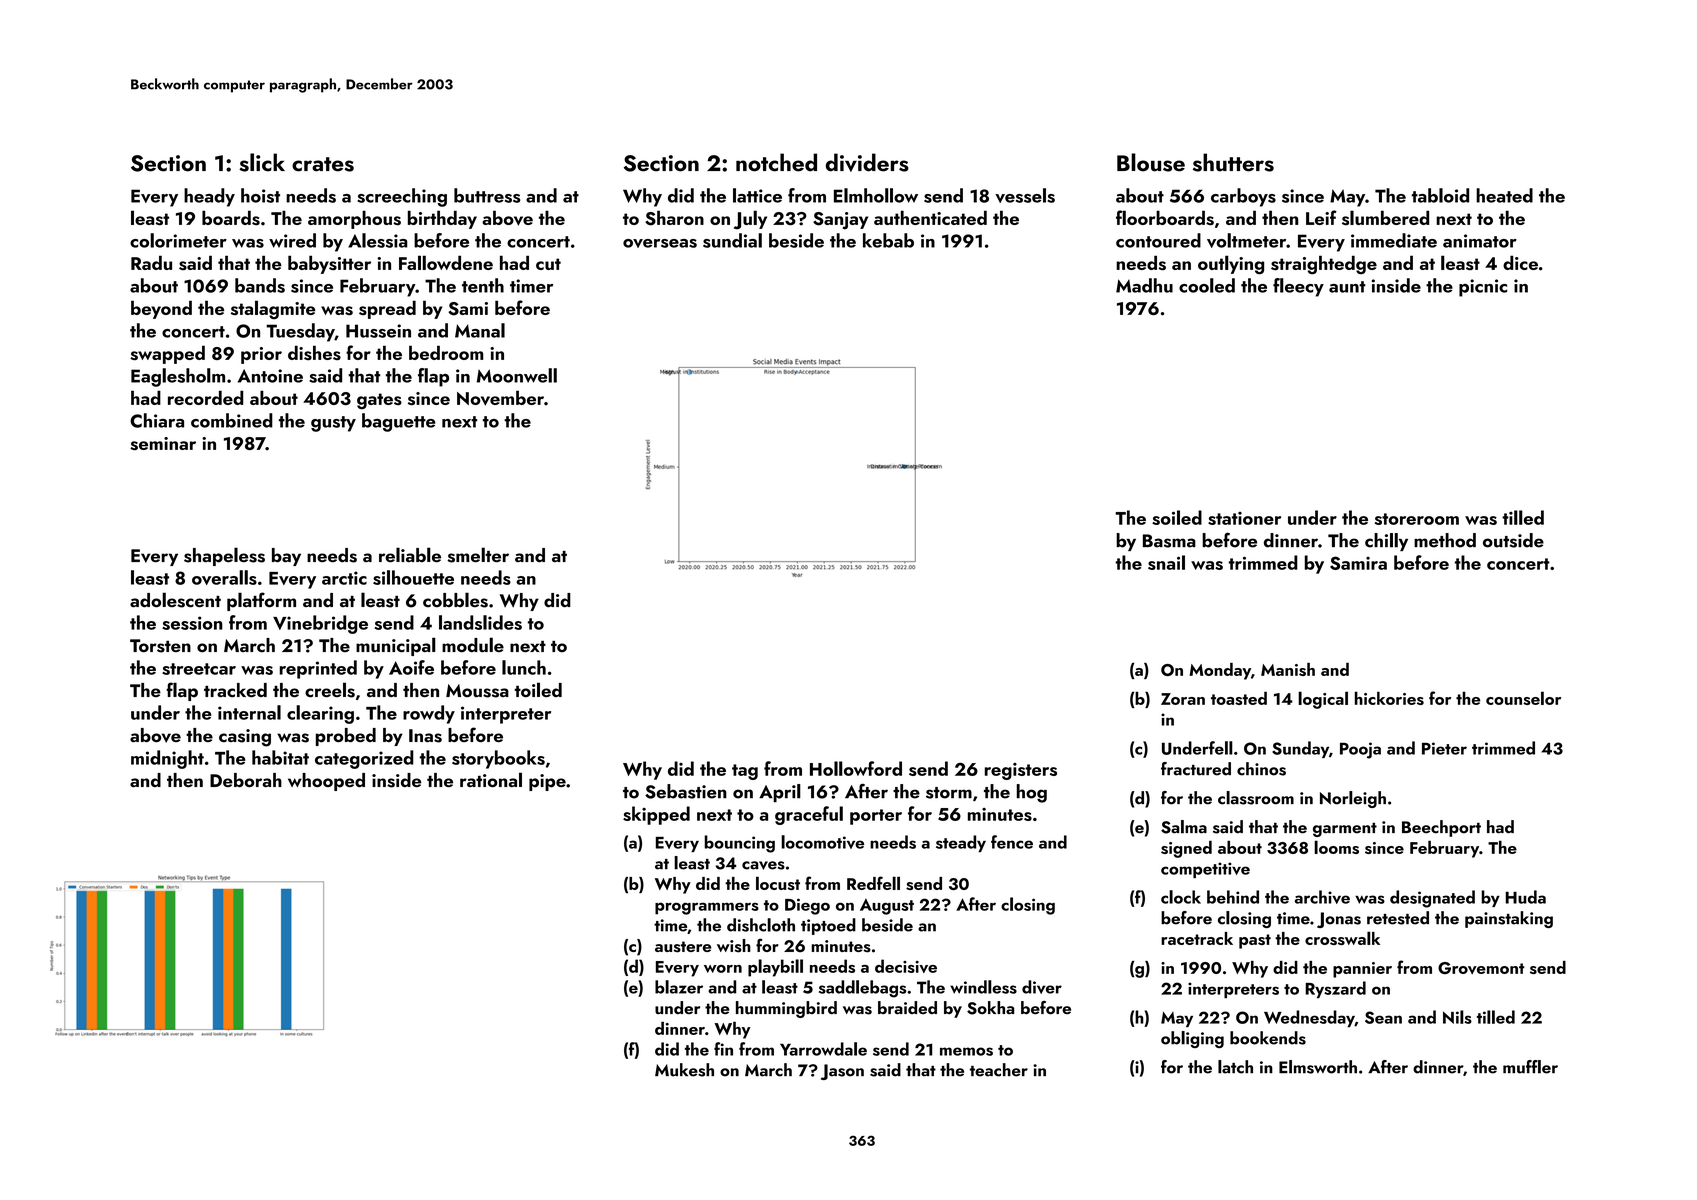 Image resolution: width=1697 pixels, height=1200 pixels. Describe the element at coordinates (318, 669) in the document. I see `reprinted` at that location.
